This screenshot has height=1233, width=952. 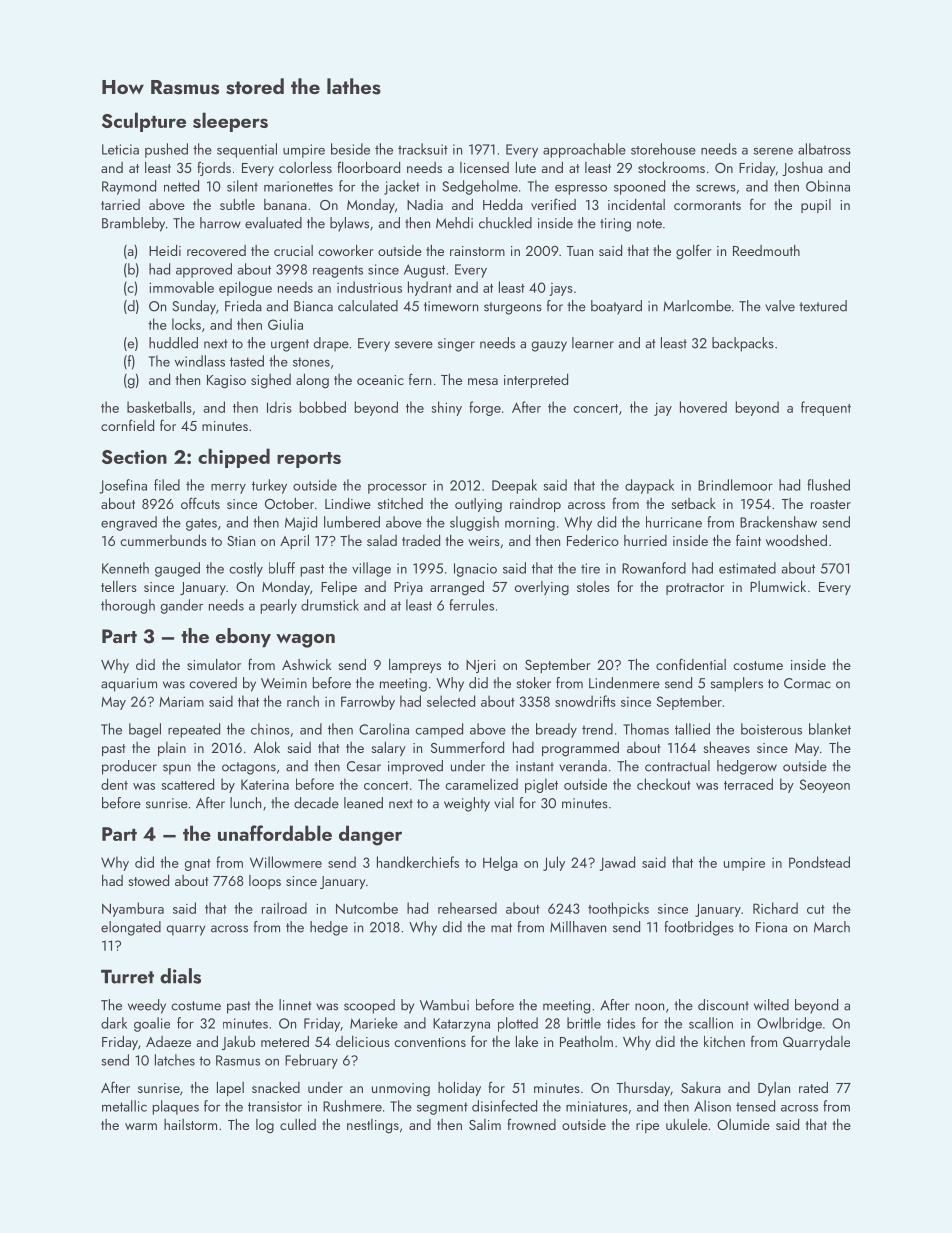 What do you see at coordinates (481, 666) in the screenshot?
I see `Njeri` at bounding box center [481, 666].
